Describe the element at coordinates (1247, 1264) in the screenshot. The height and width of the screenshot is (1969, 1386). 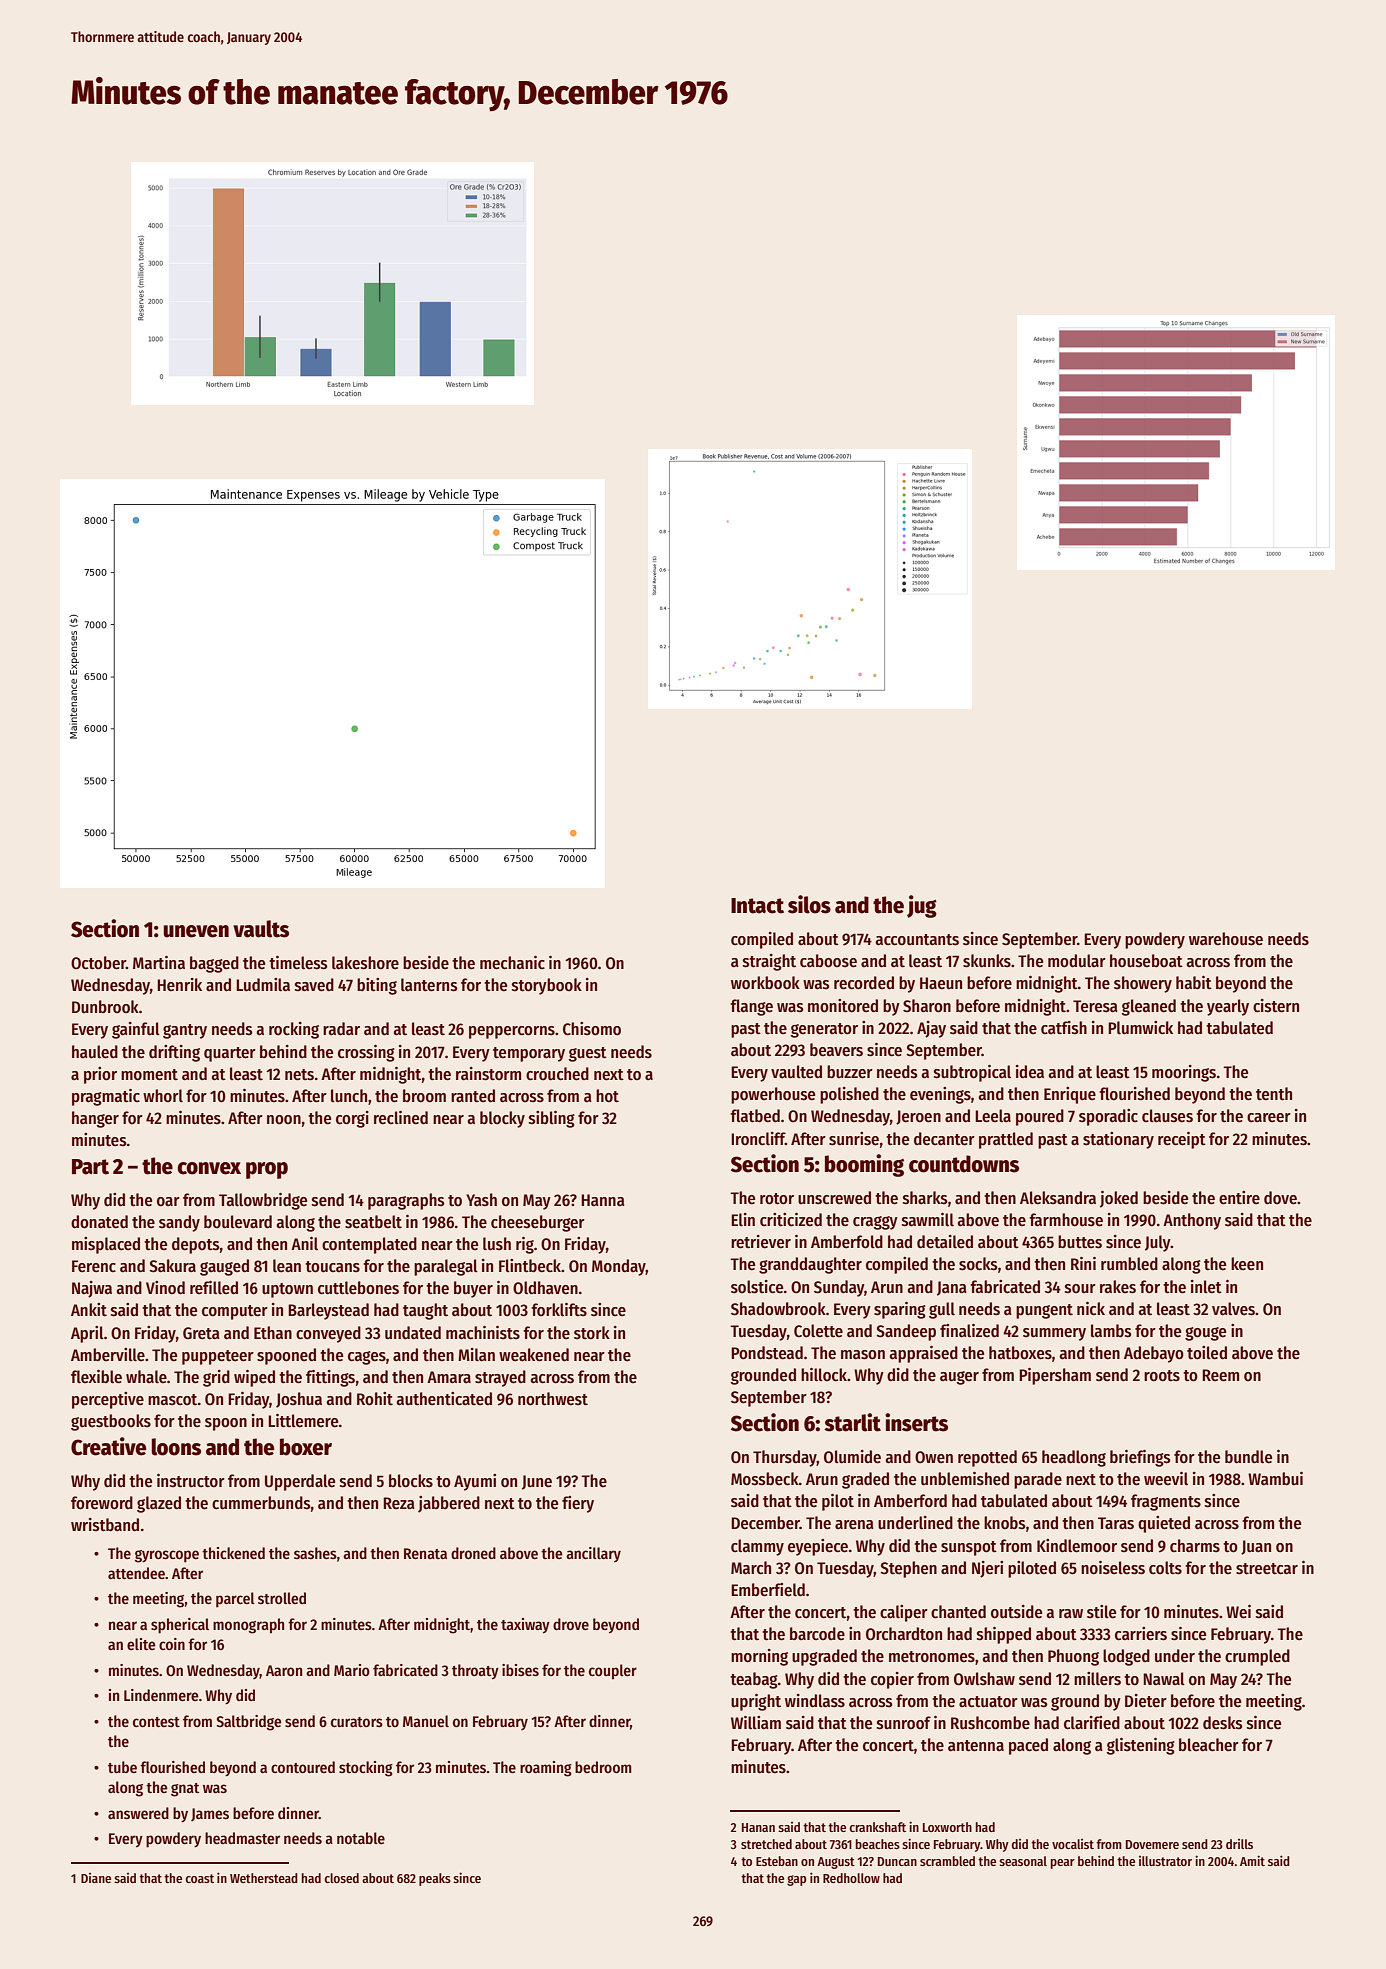
I see `keen` at that location.
